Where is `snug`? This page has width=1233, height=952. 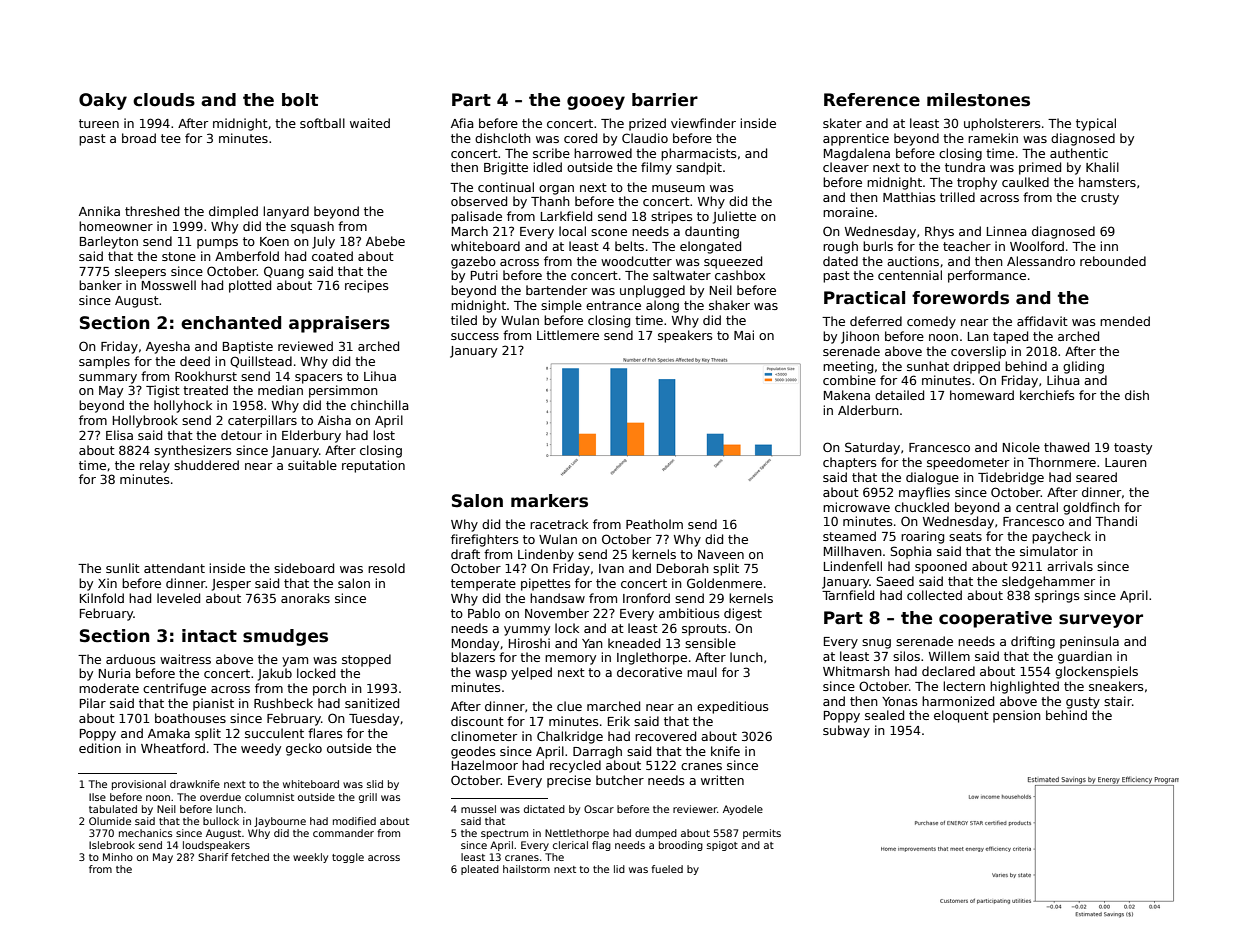
snug is located at coordinates (876, 644).
